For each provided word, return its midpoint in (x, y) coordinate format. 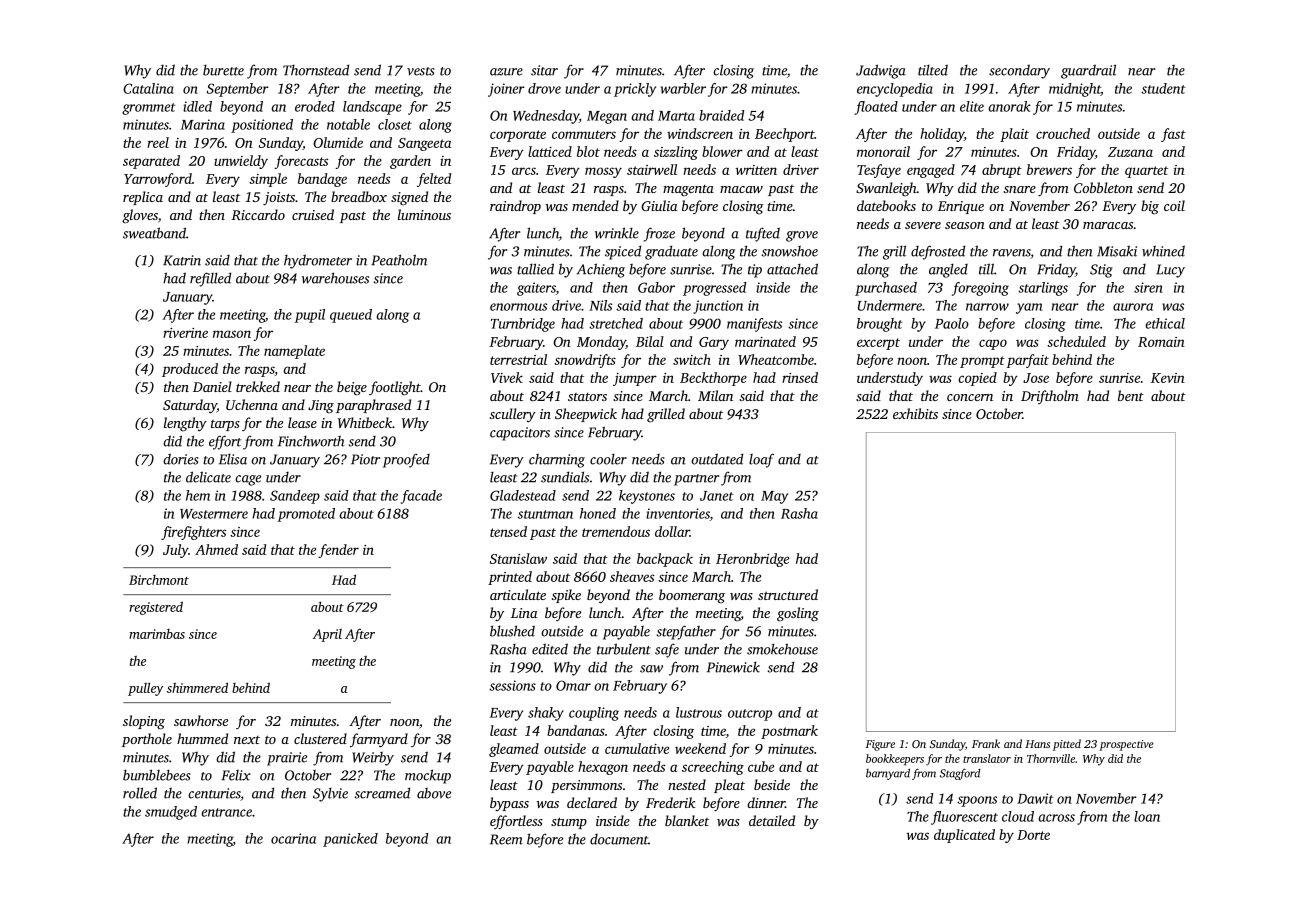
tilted (933, 70)
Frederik (670, 802)
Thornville (1051, 758)
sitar (544, 70)
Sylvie (330, 794)
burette (223, 70)
